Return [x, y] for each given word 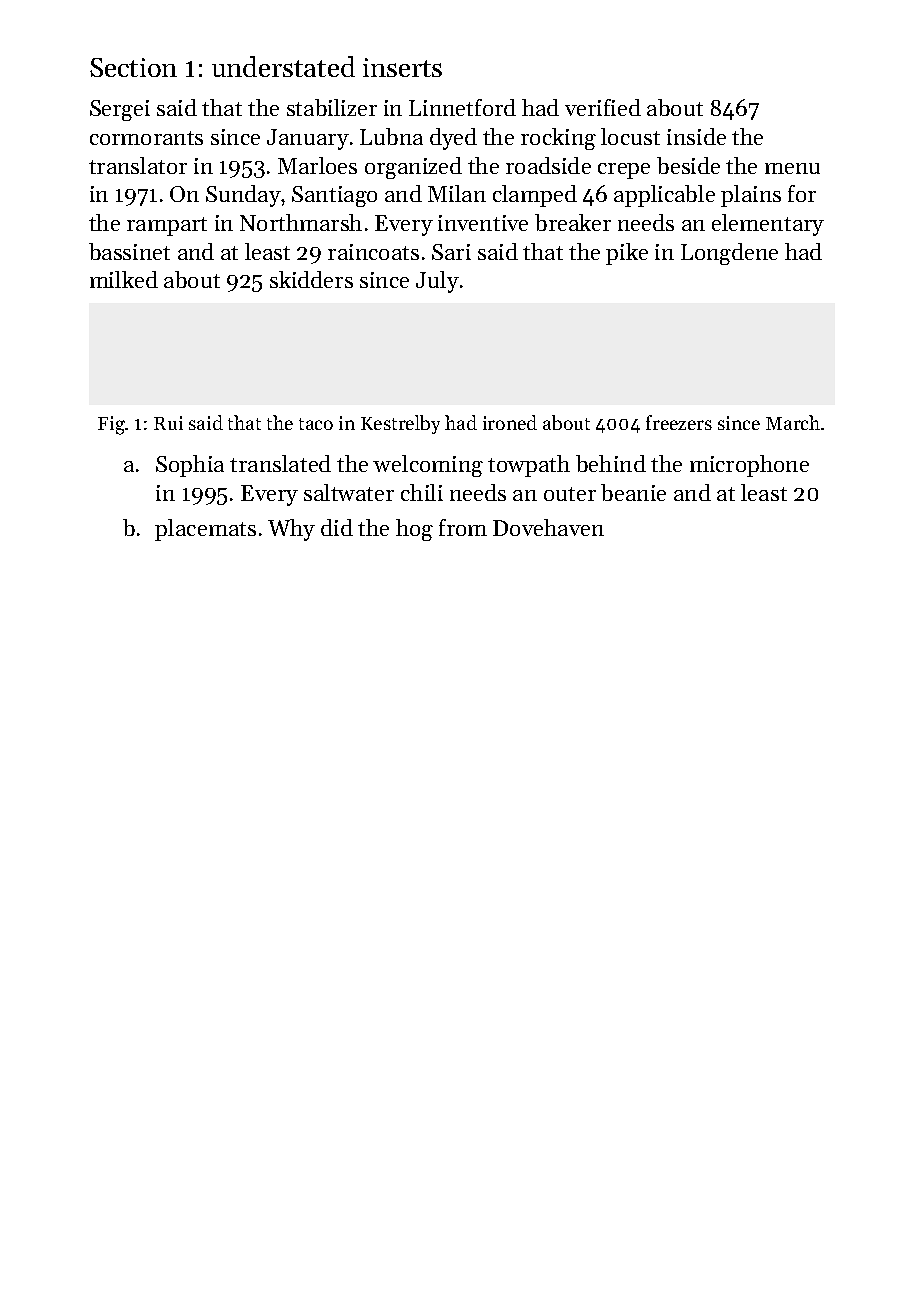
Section [133, 67]
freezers [679, 422]
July [437, 282]
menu [792, 168]
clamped [535, 196]
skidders [311, 279]
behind [611, 463]
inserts [402, 67]
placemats [205, 530]
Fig [112, 425]
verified [603, 107]
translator [138, 165]
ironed [510, 422]
